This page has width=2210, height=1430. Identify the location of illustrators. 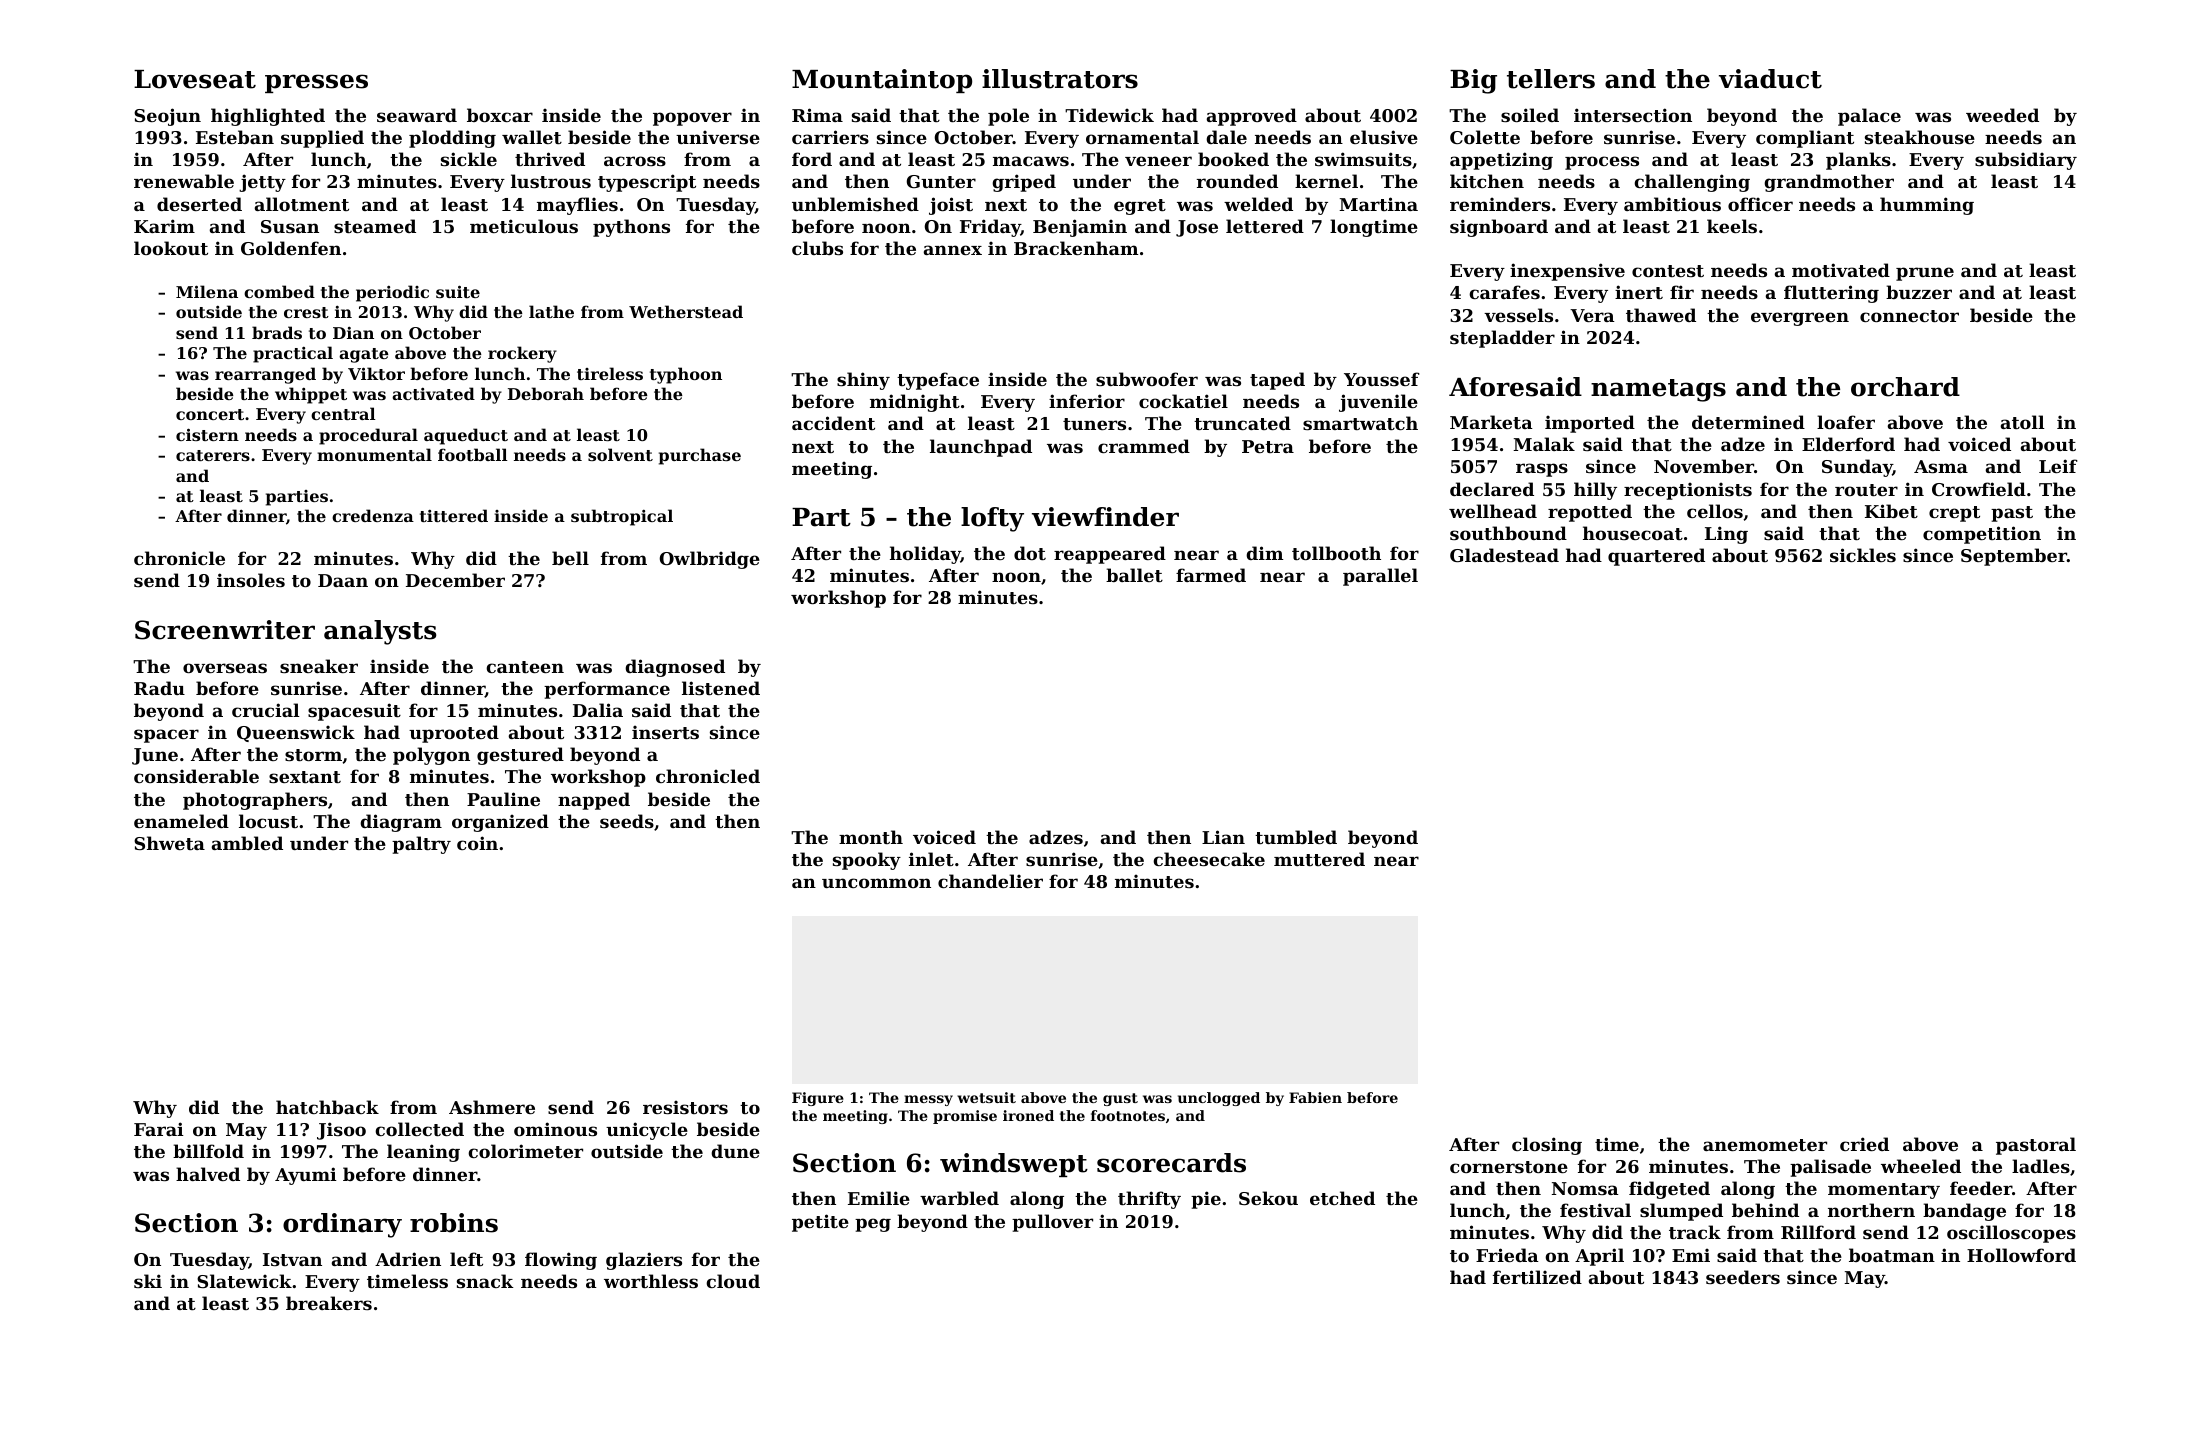
(1060, 79).
